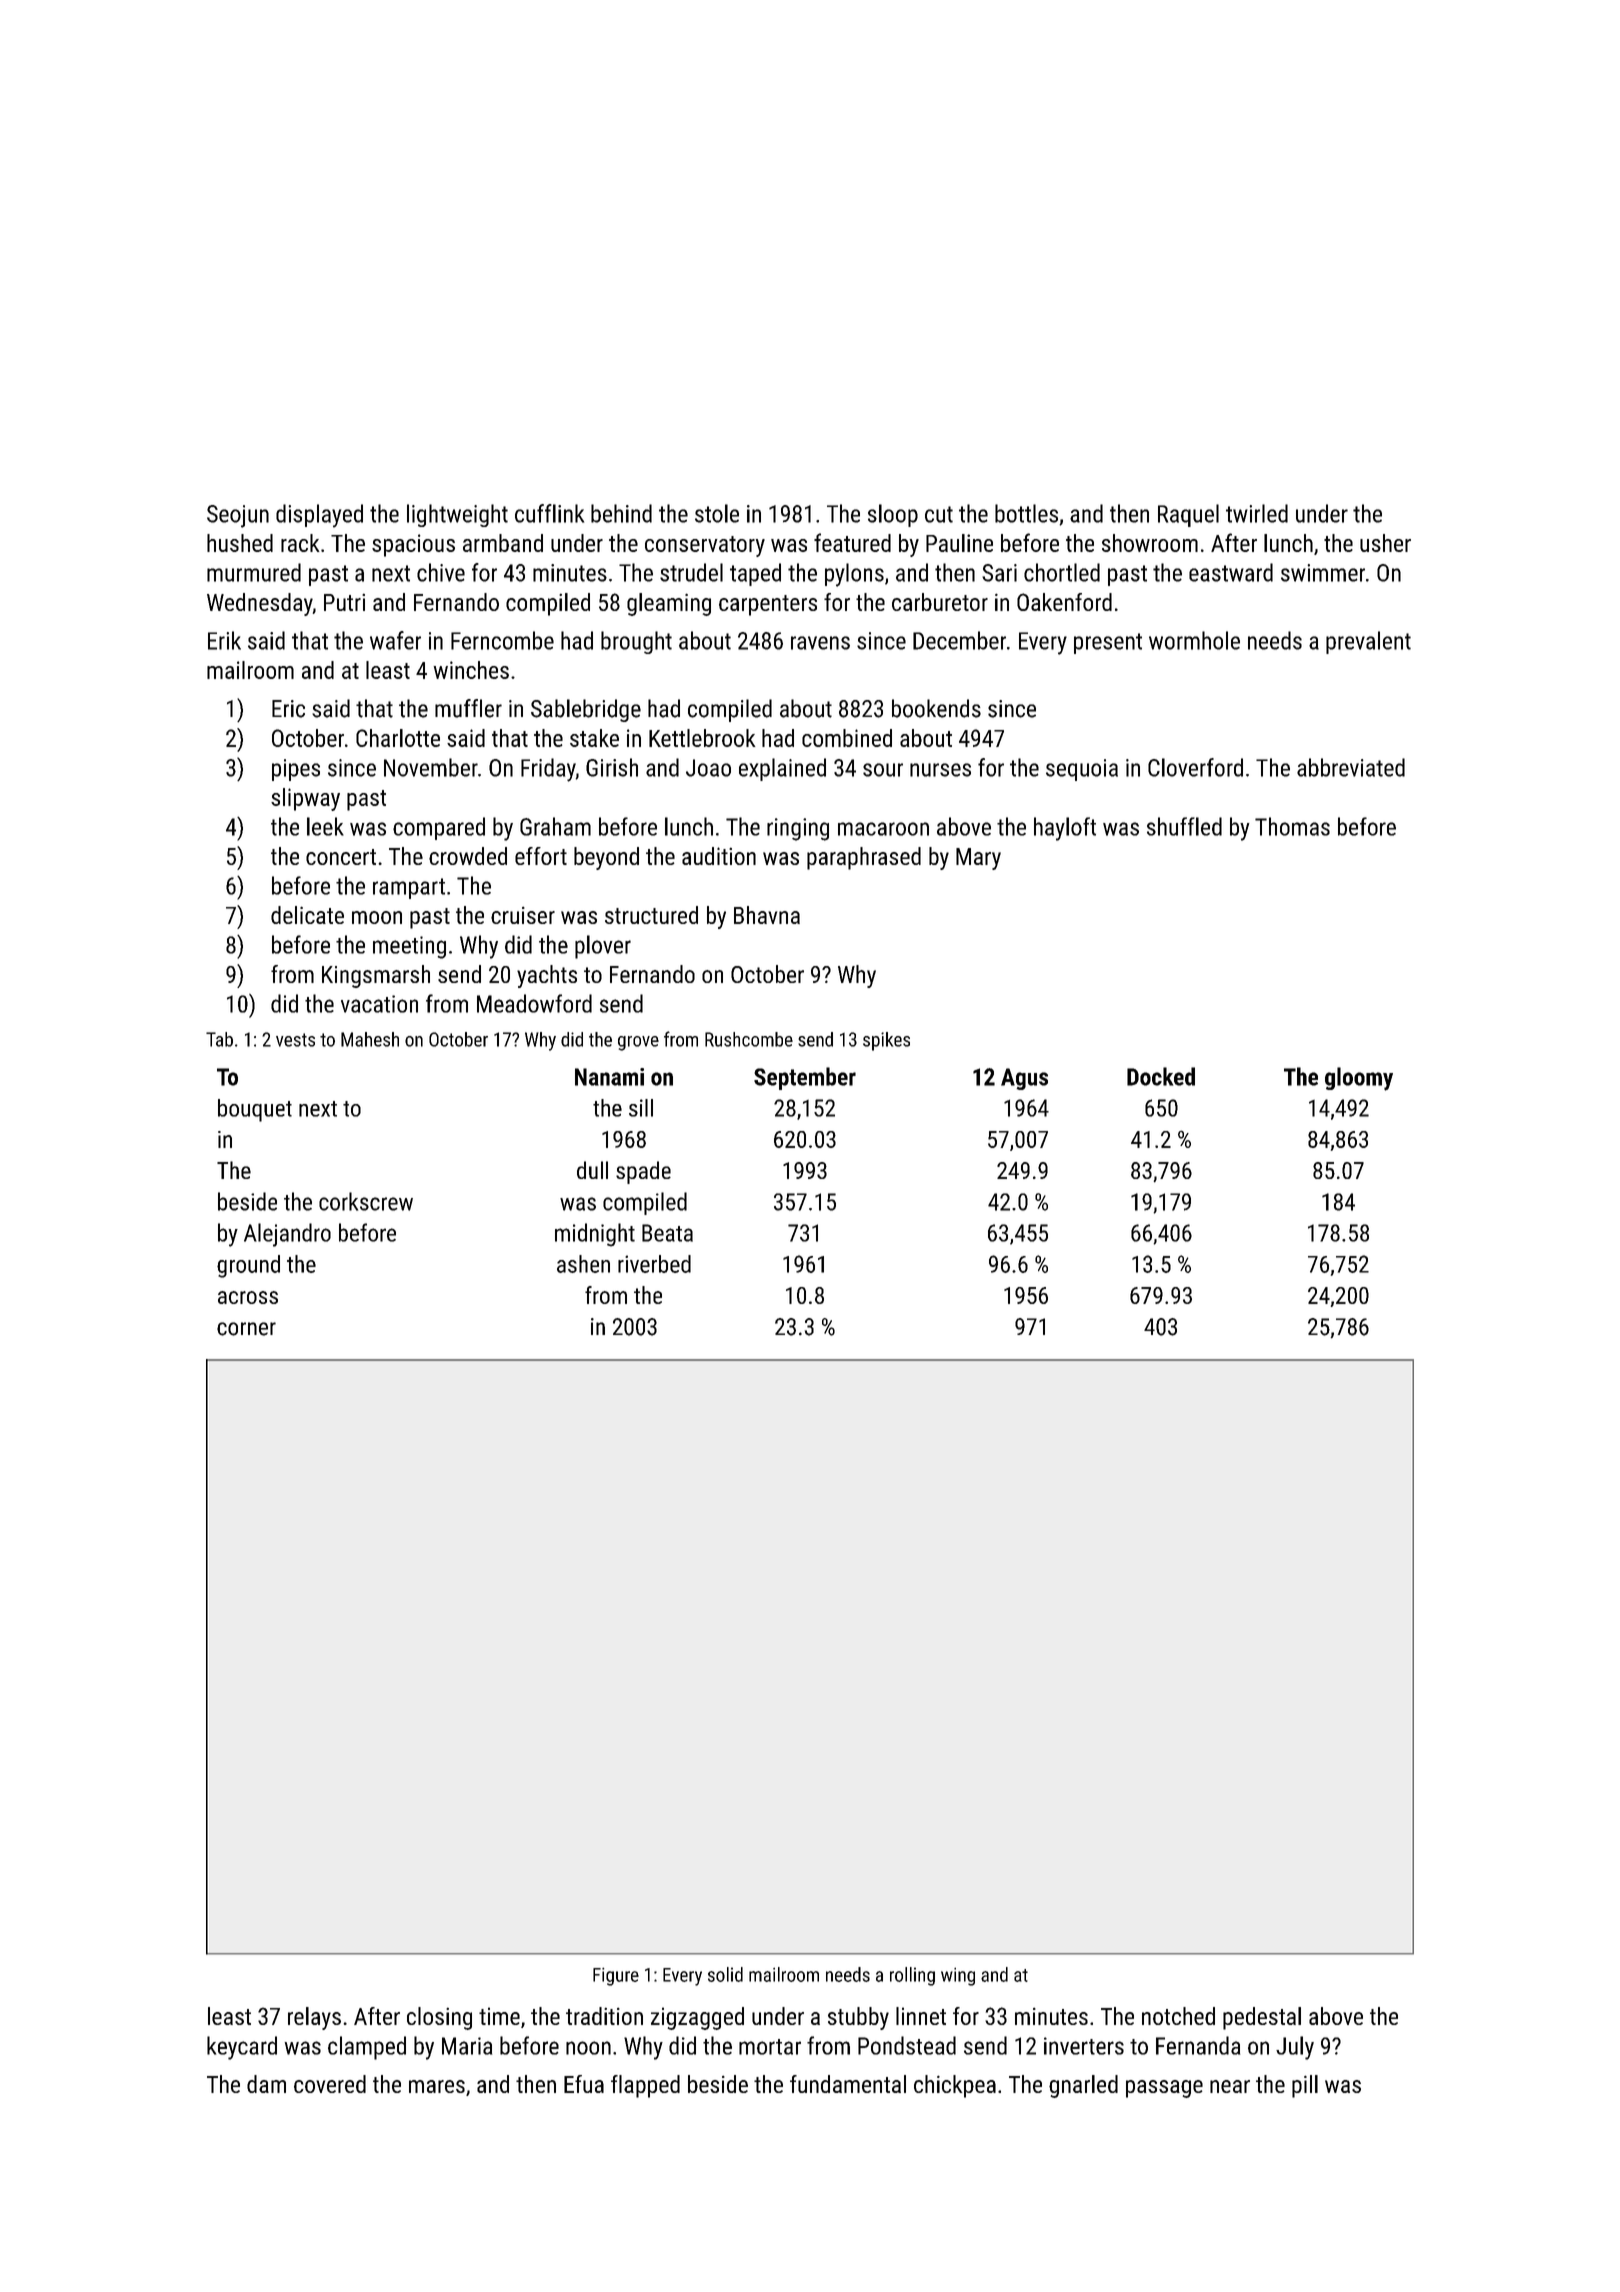 The image size is (1620, 2292). What do you see at coordinates (912, 1976) in the screenshot?
I see `rolling` at bounding box center [912, 1976].
